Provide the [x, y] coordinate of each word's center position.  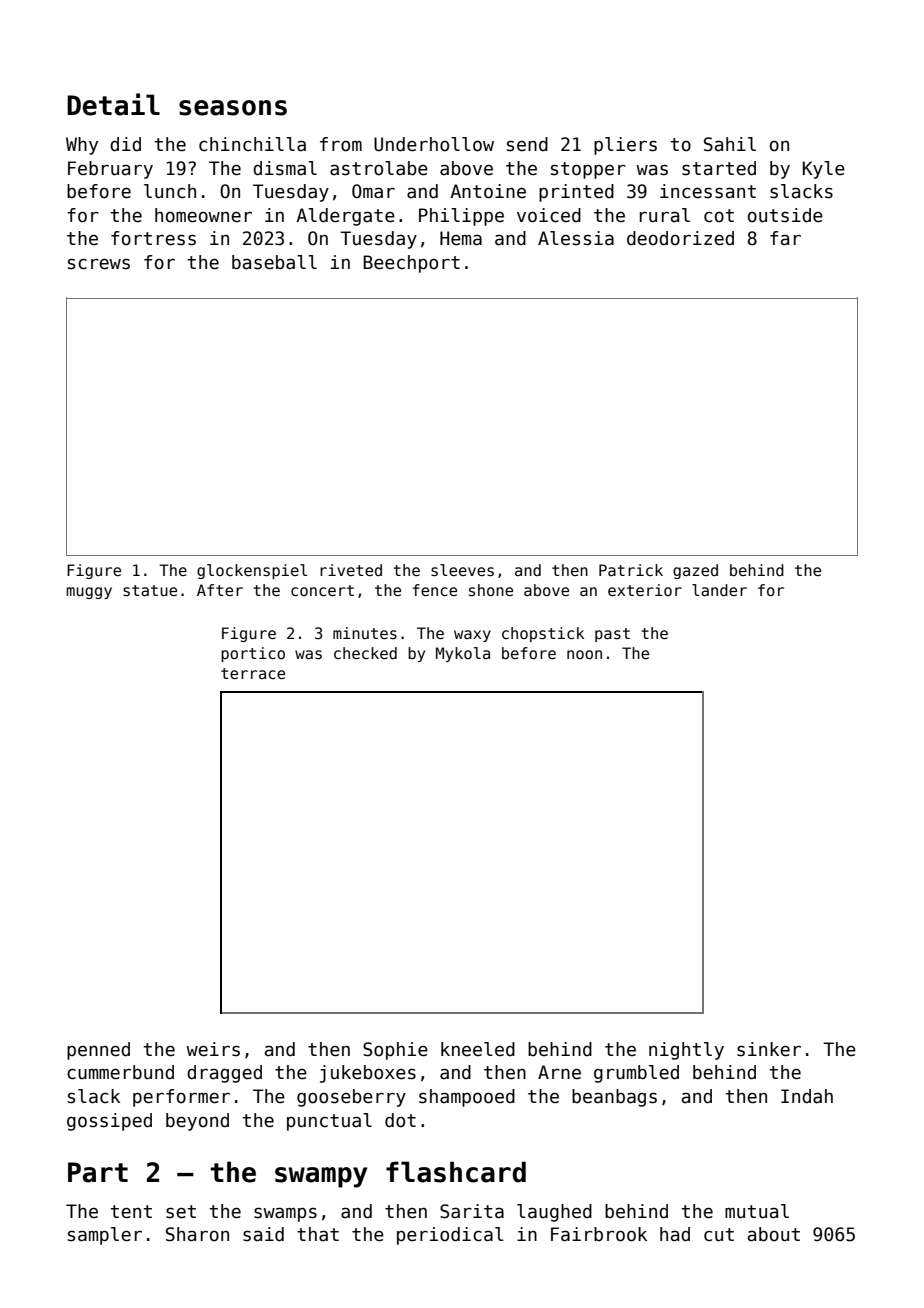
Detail [113, 104]
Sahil [730, 144]
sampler [105, 1236]
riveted [351, 570]
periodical [450, 1236]
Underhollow [434, 144]
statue [150, 591]
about [774, 1234]
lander [719, 590]
